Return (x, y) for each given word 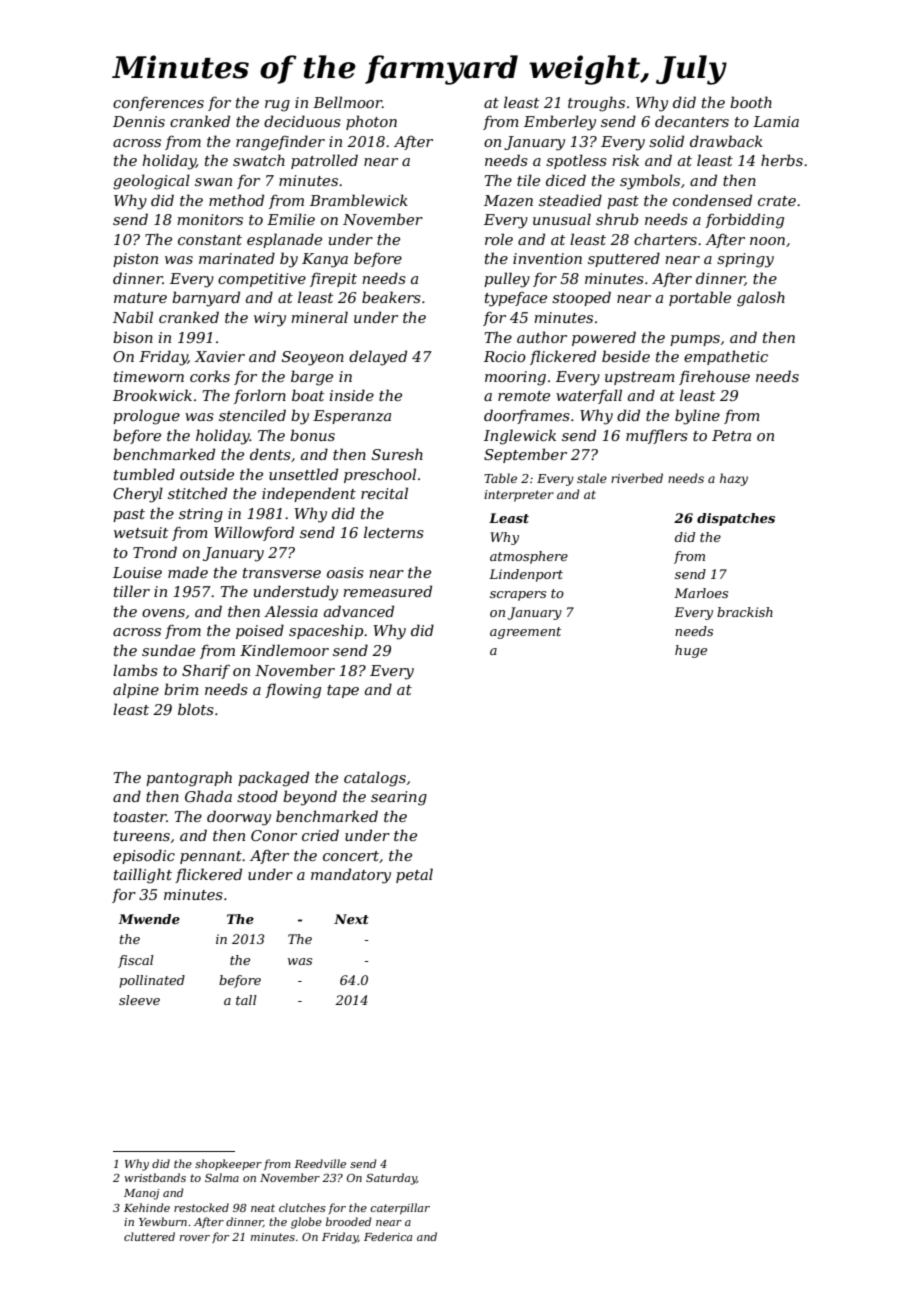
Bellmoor (347, 102)
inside (351, 395)
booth (751, 102)
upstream (640, 378)
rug (277, 106)
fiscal (136, 961)
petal (414, 875)
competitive (262, 280)
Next (351, 919)
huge (691, 651)
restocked (201, 1207)
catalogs (375, 779)
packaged (273, 779)
